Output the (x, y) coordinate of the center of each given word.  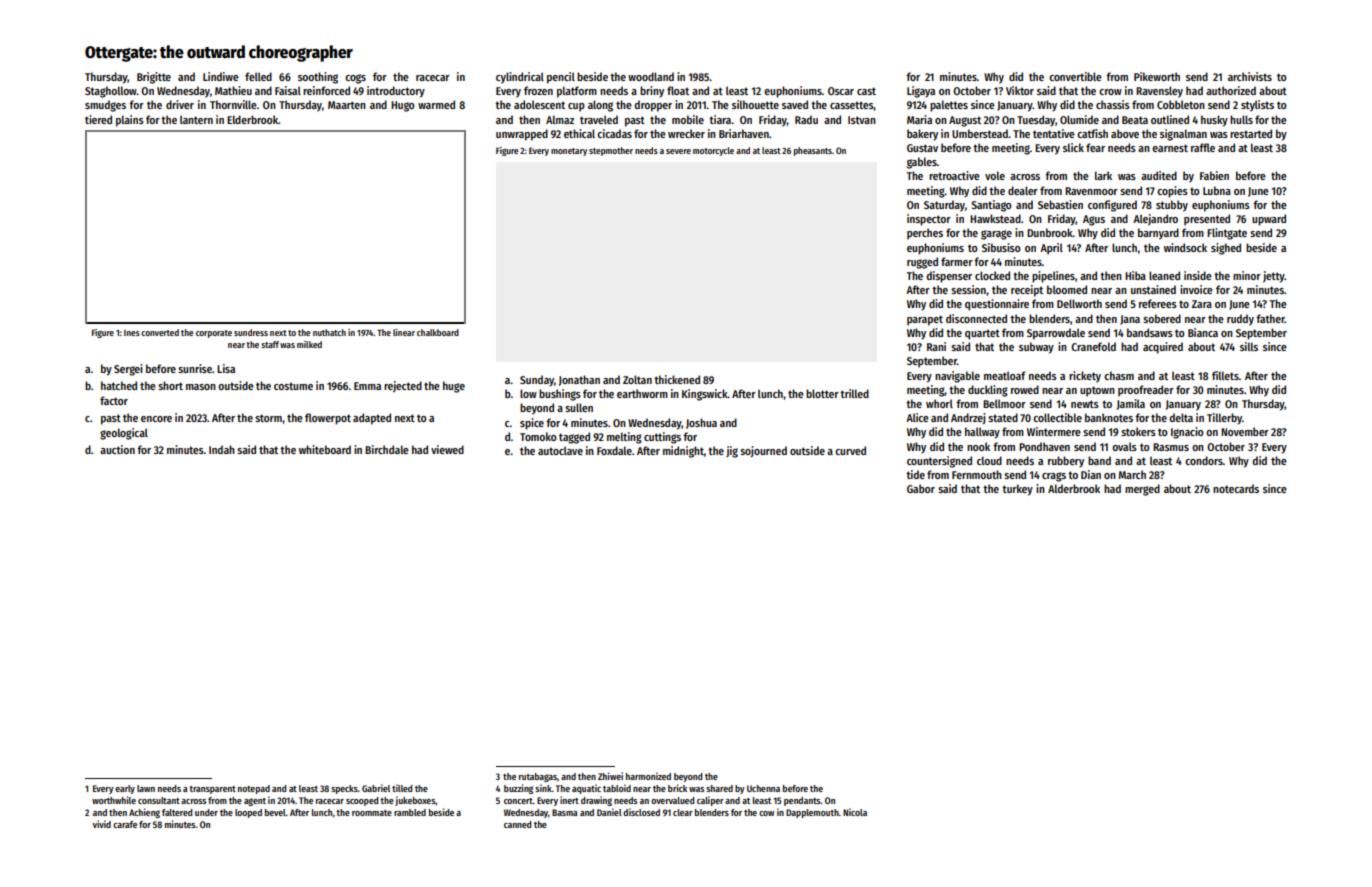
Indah (222, 449)
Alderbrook (1074, 488)
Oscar (841, 91)
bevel (275, 812)
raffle (1203, 147)
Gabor (921, 488)
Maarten (347, 105)
